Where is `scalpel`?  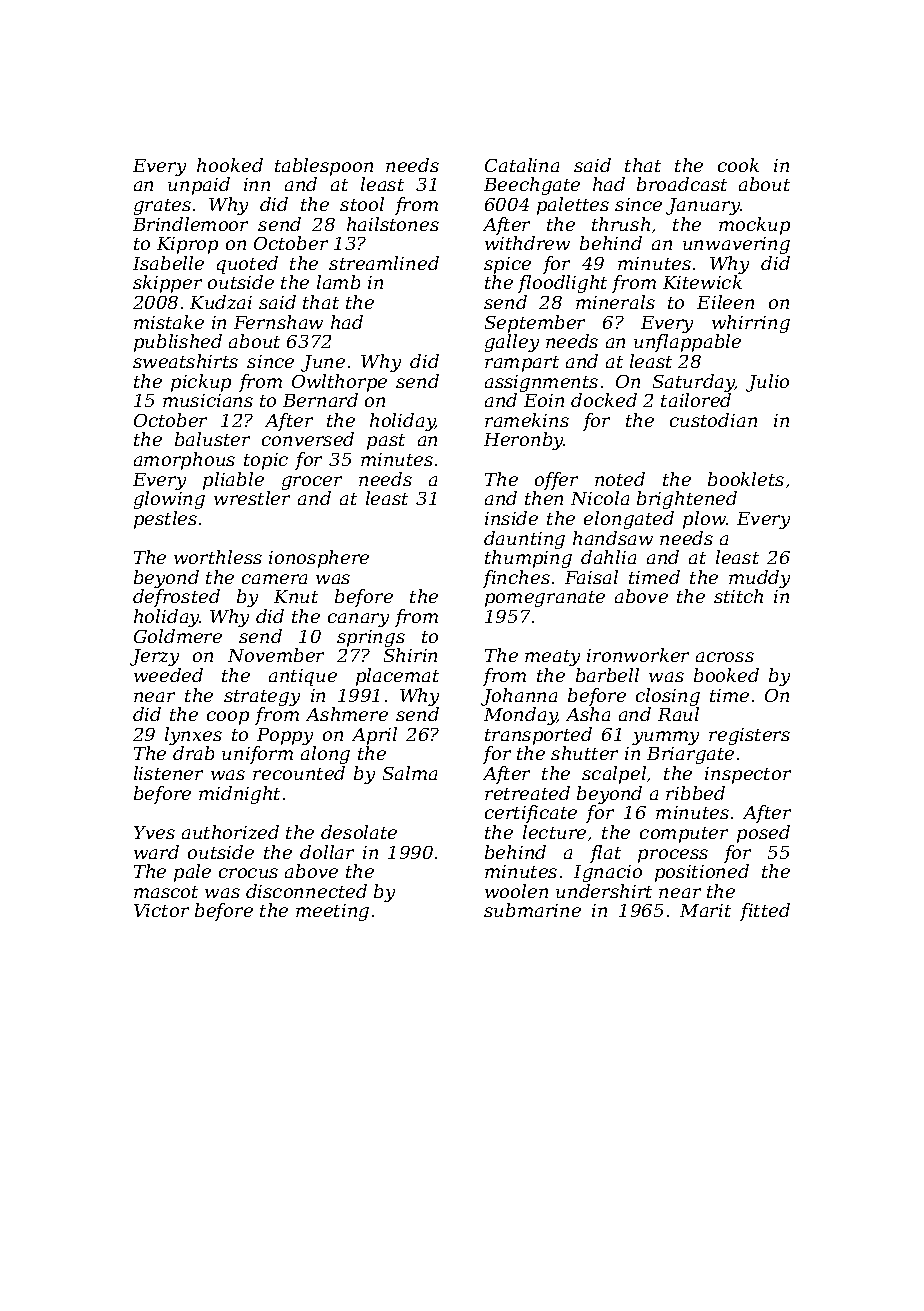
scalpel is located at coordinates (614, 775).
